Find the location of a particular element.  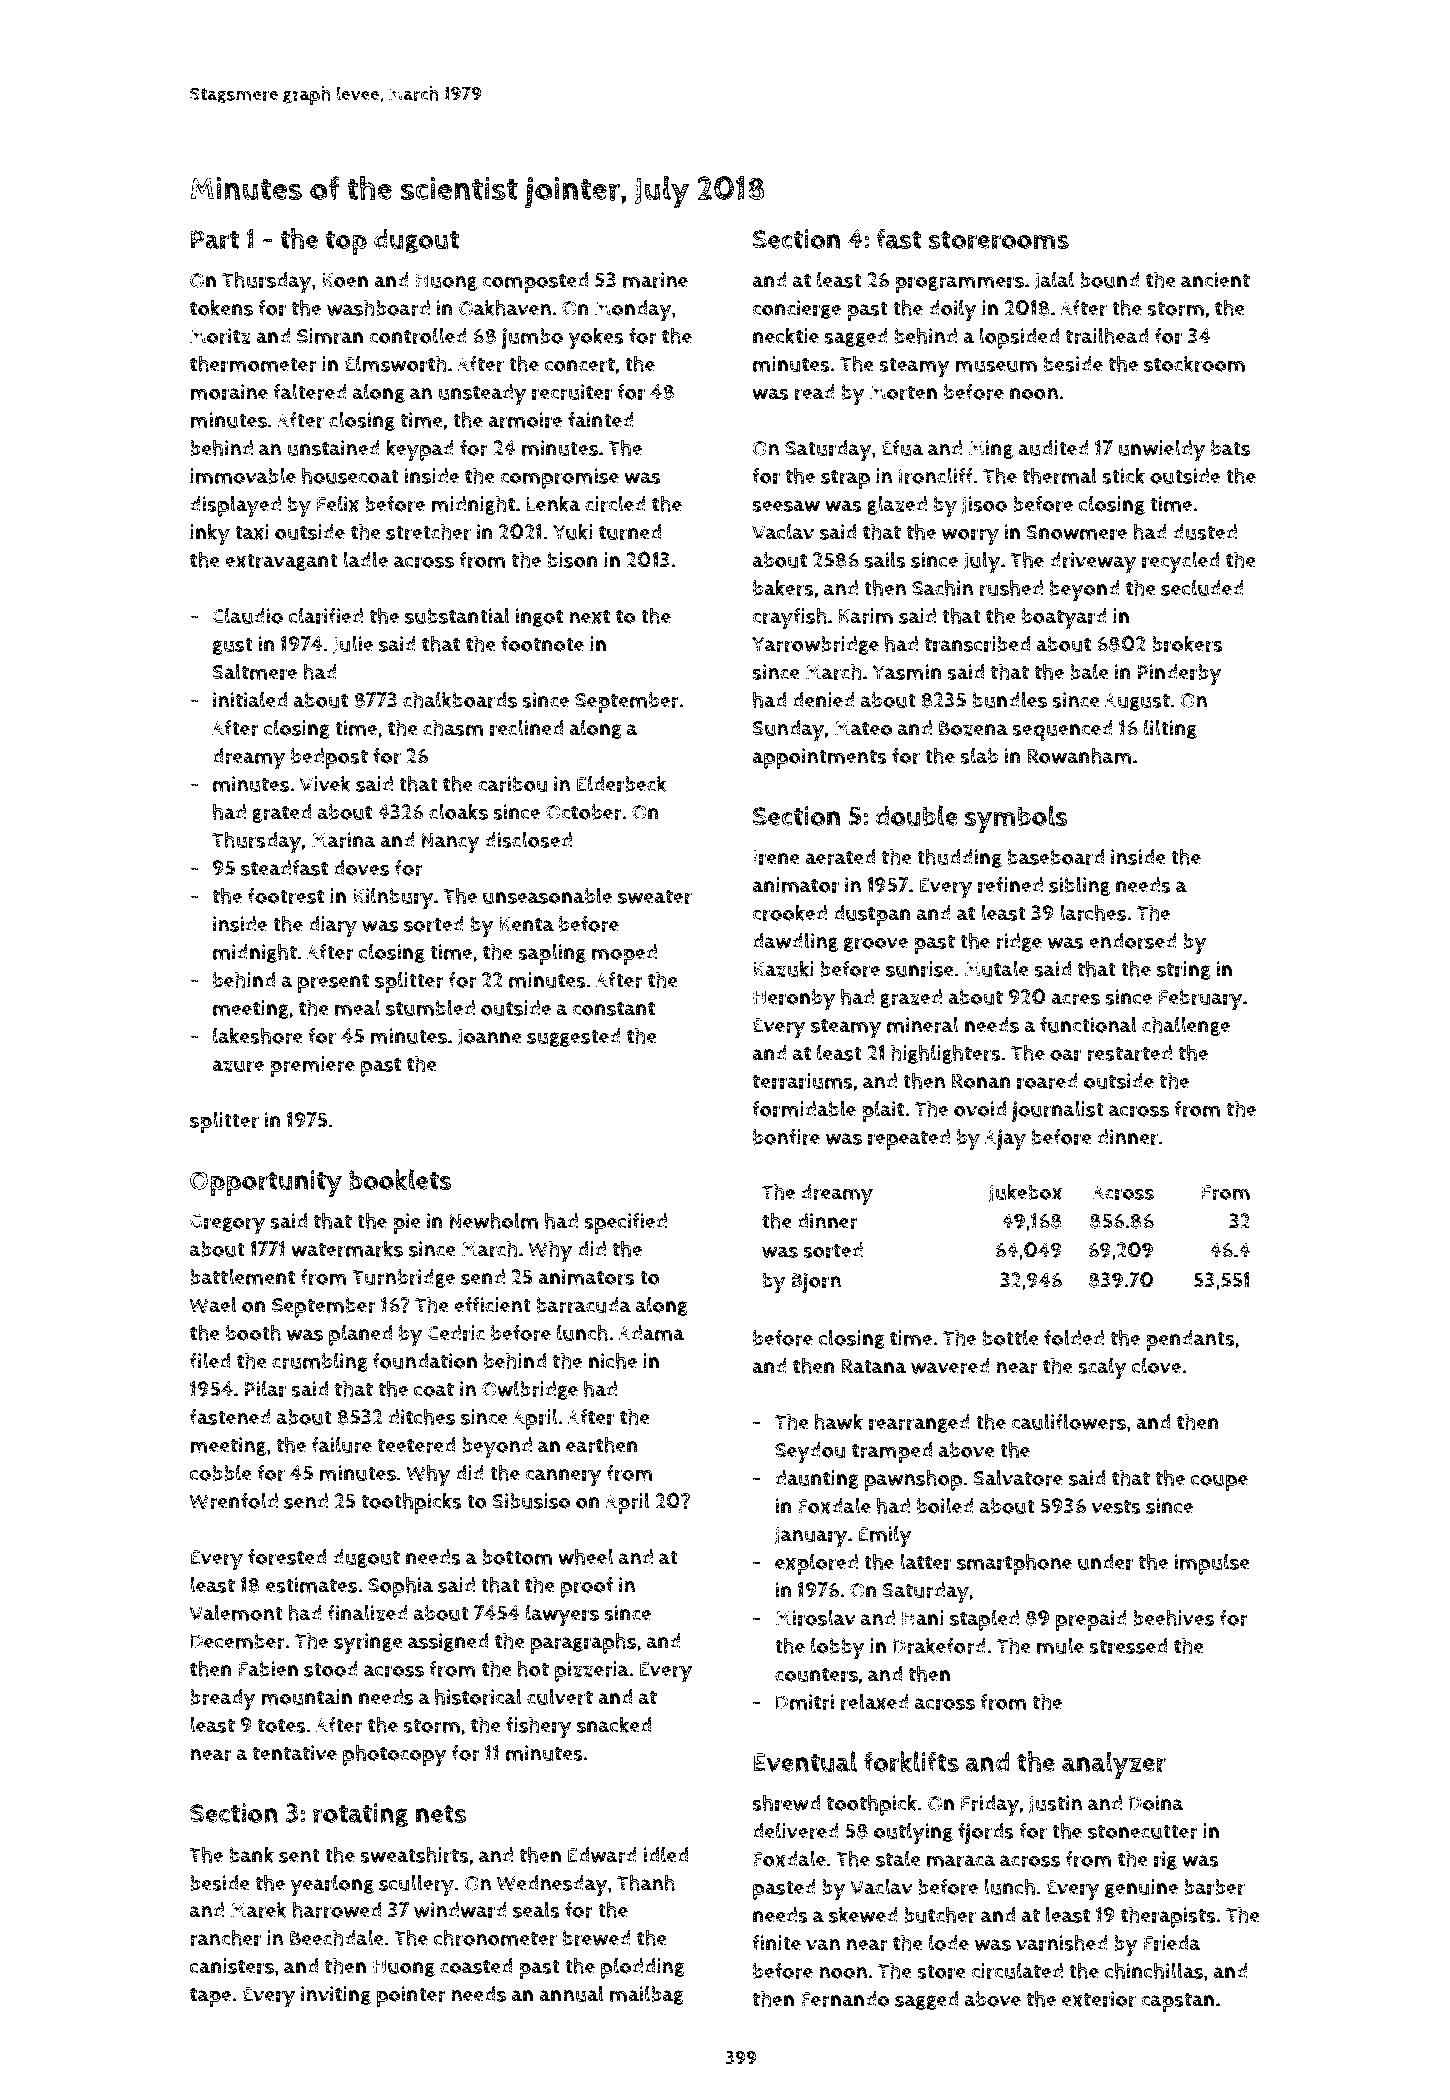

bonfire is located at coordinates (786, 1137).
